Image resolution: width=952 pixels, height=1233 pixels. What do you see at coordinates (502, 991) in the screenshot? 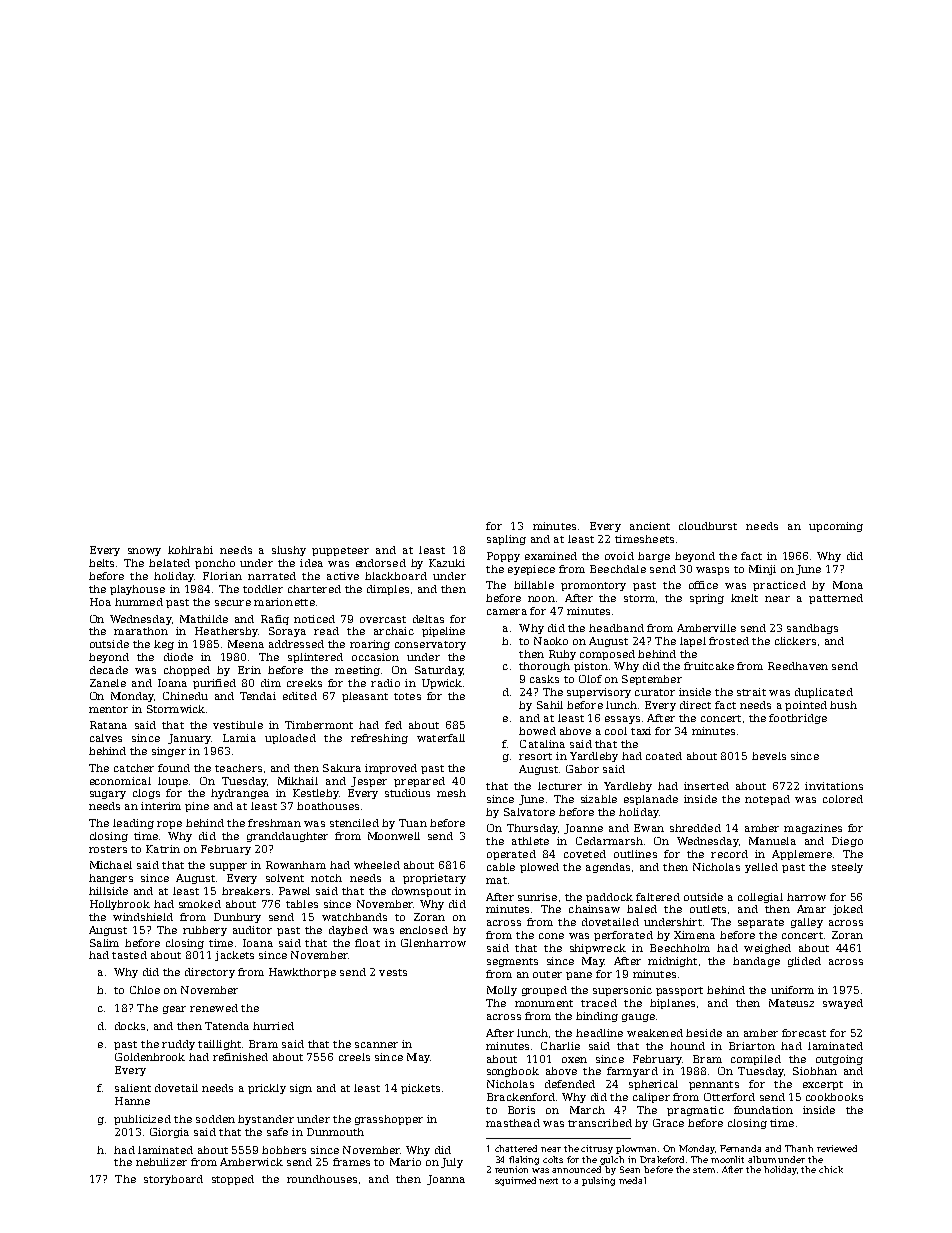
I see `Molly` at bounding box center [502, 991].
